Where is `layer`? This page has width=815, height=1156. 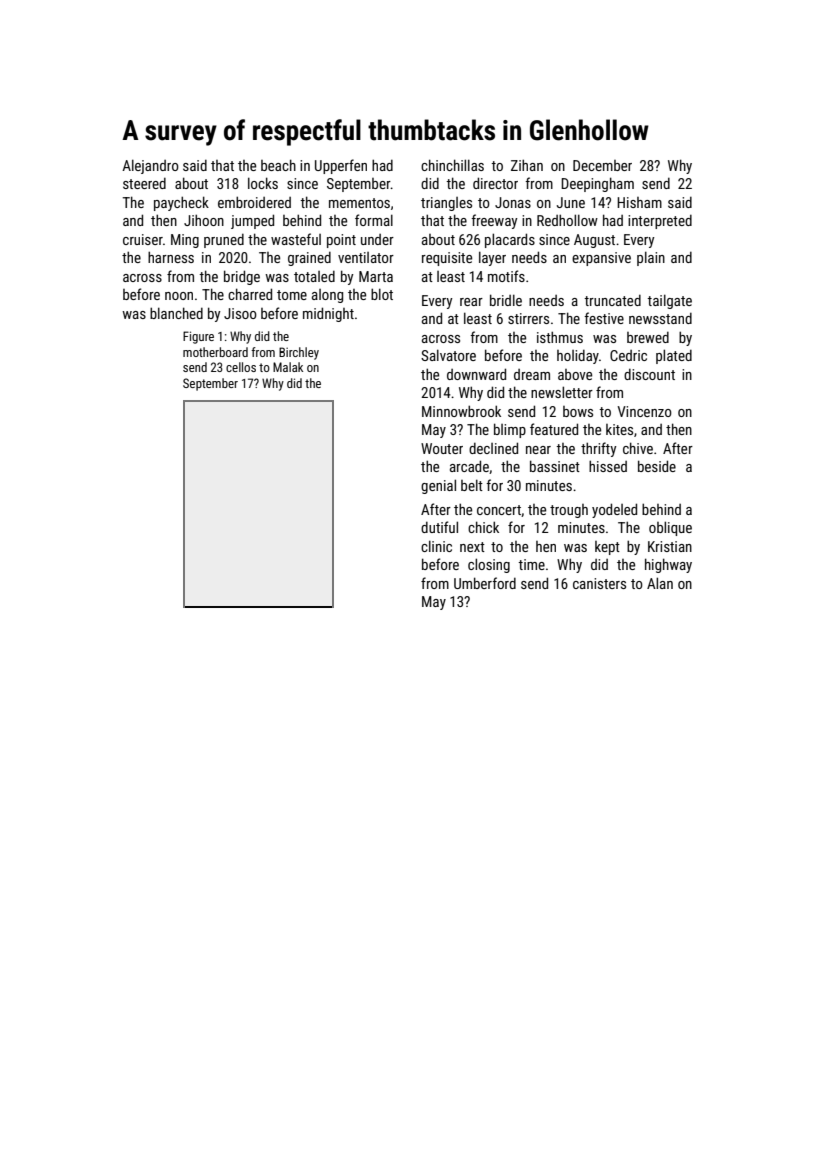 layer is located at coordinates (492, 258).
